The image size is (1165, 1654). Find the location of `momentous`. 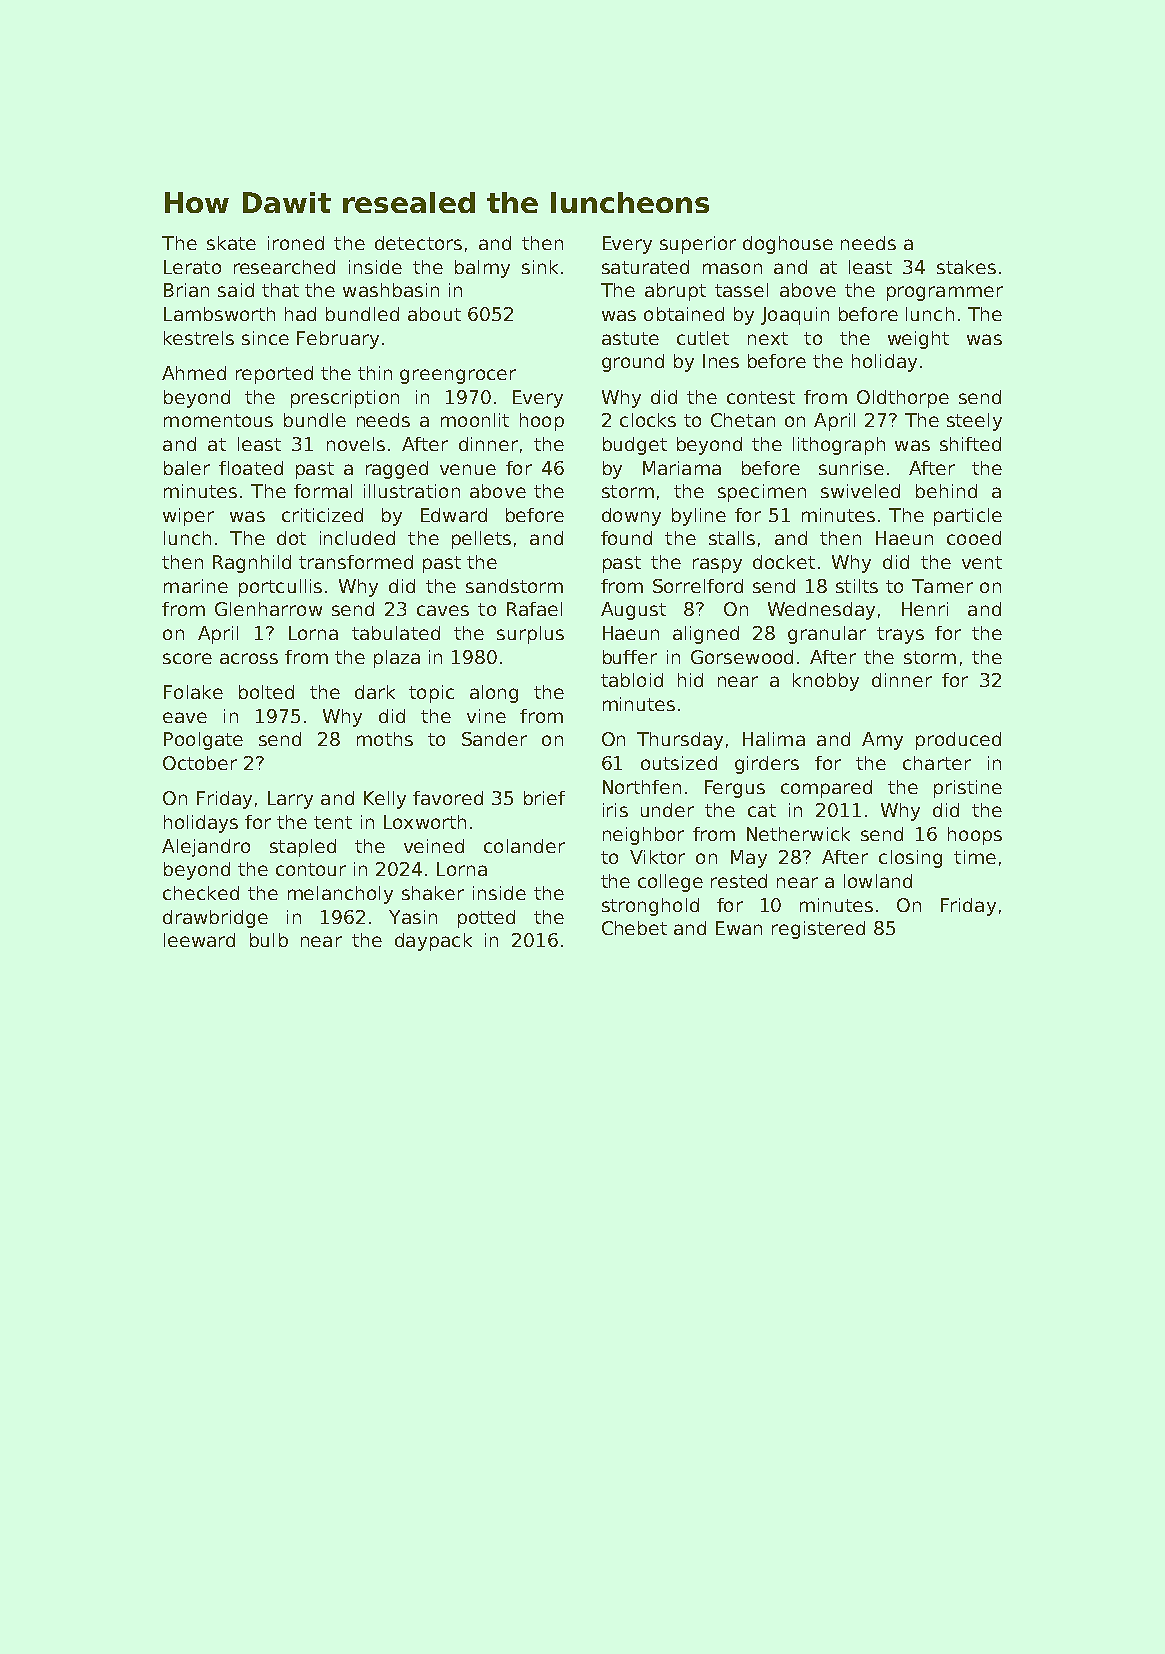

momentous is located at coordinates (218, 420).
